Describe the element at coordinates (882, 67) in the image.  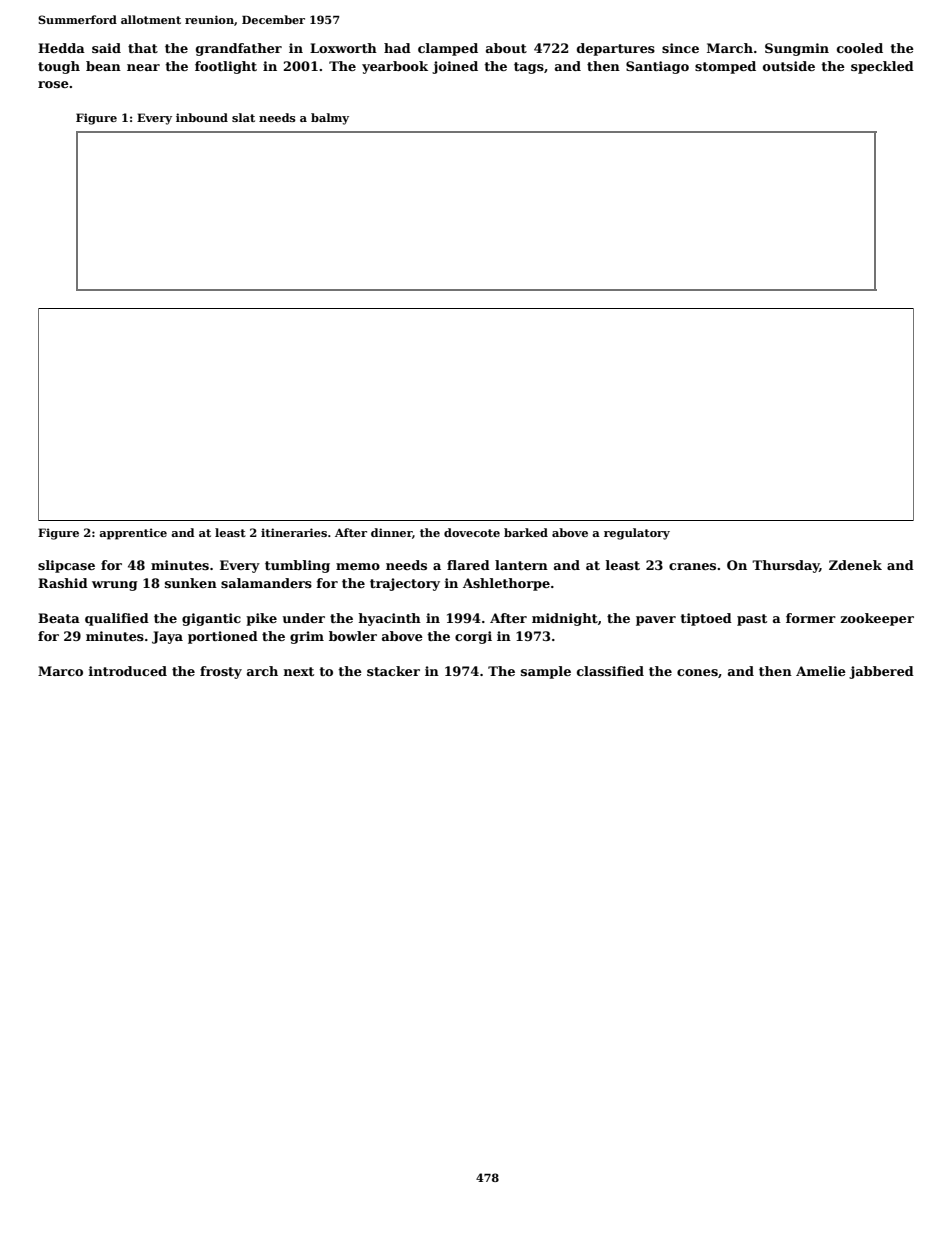
I see `speckled` at that location.
